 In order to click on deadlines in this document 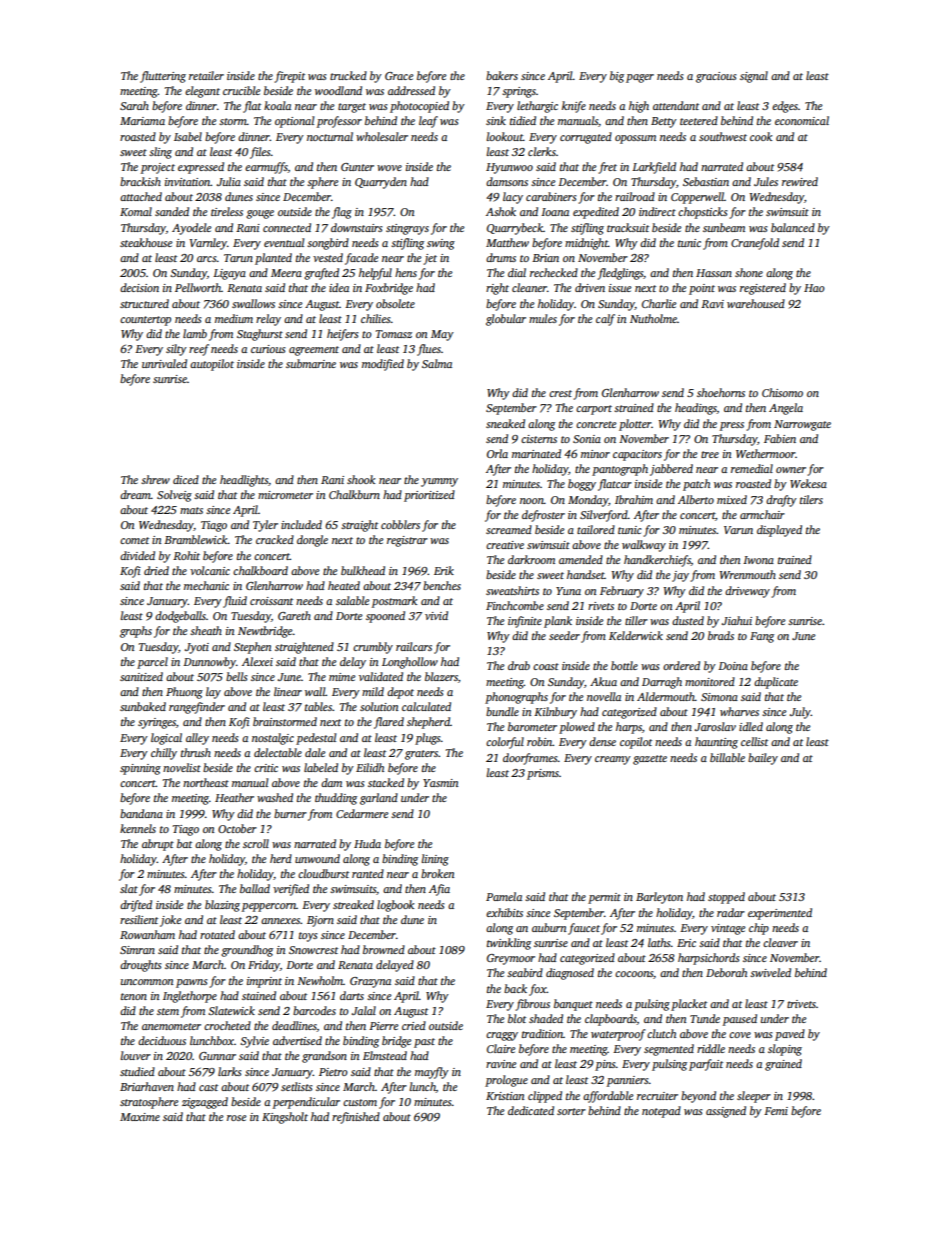, I will do `click(294, 1026)`.
